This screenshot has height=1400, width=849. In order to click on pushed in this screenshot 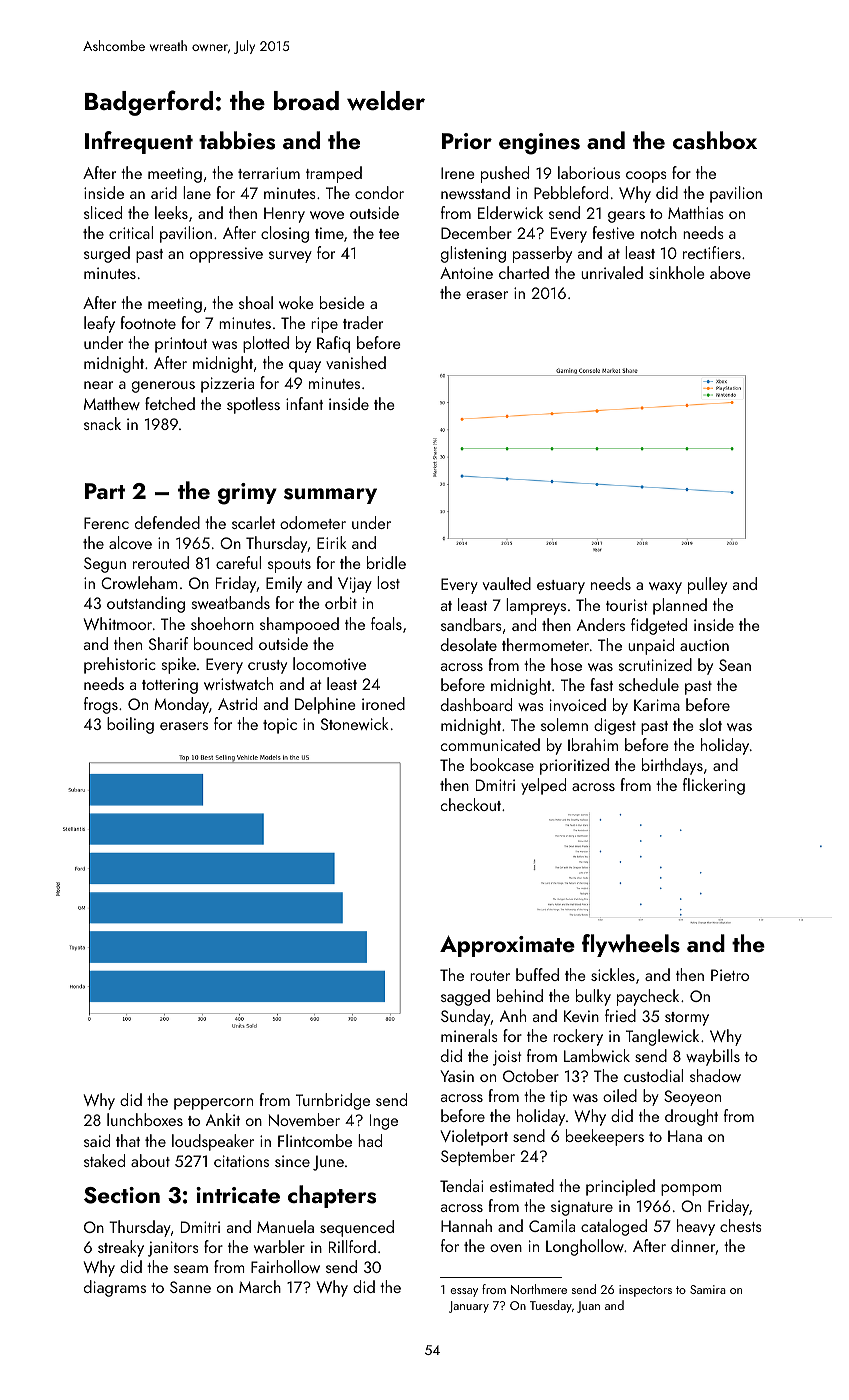, I will do `click(505, 174)`.
